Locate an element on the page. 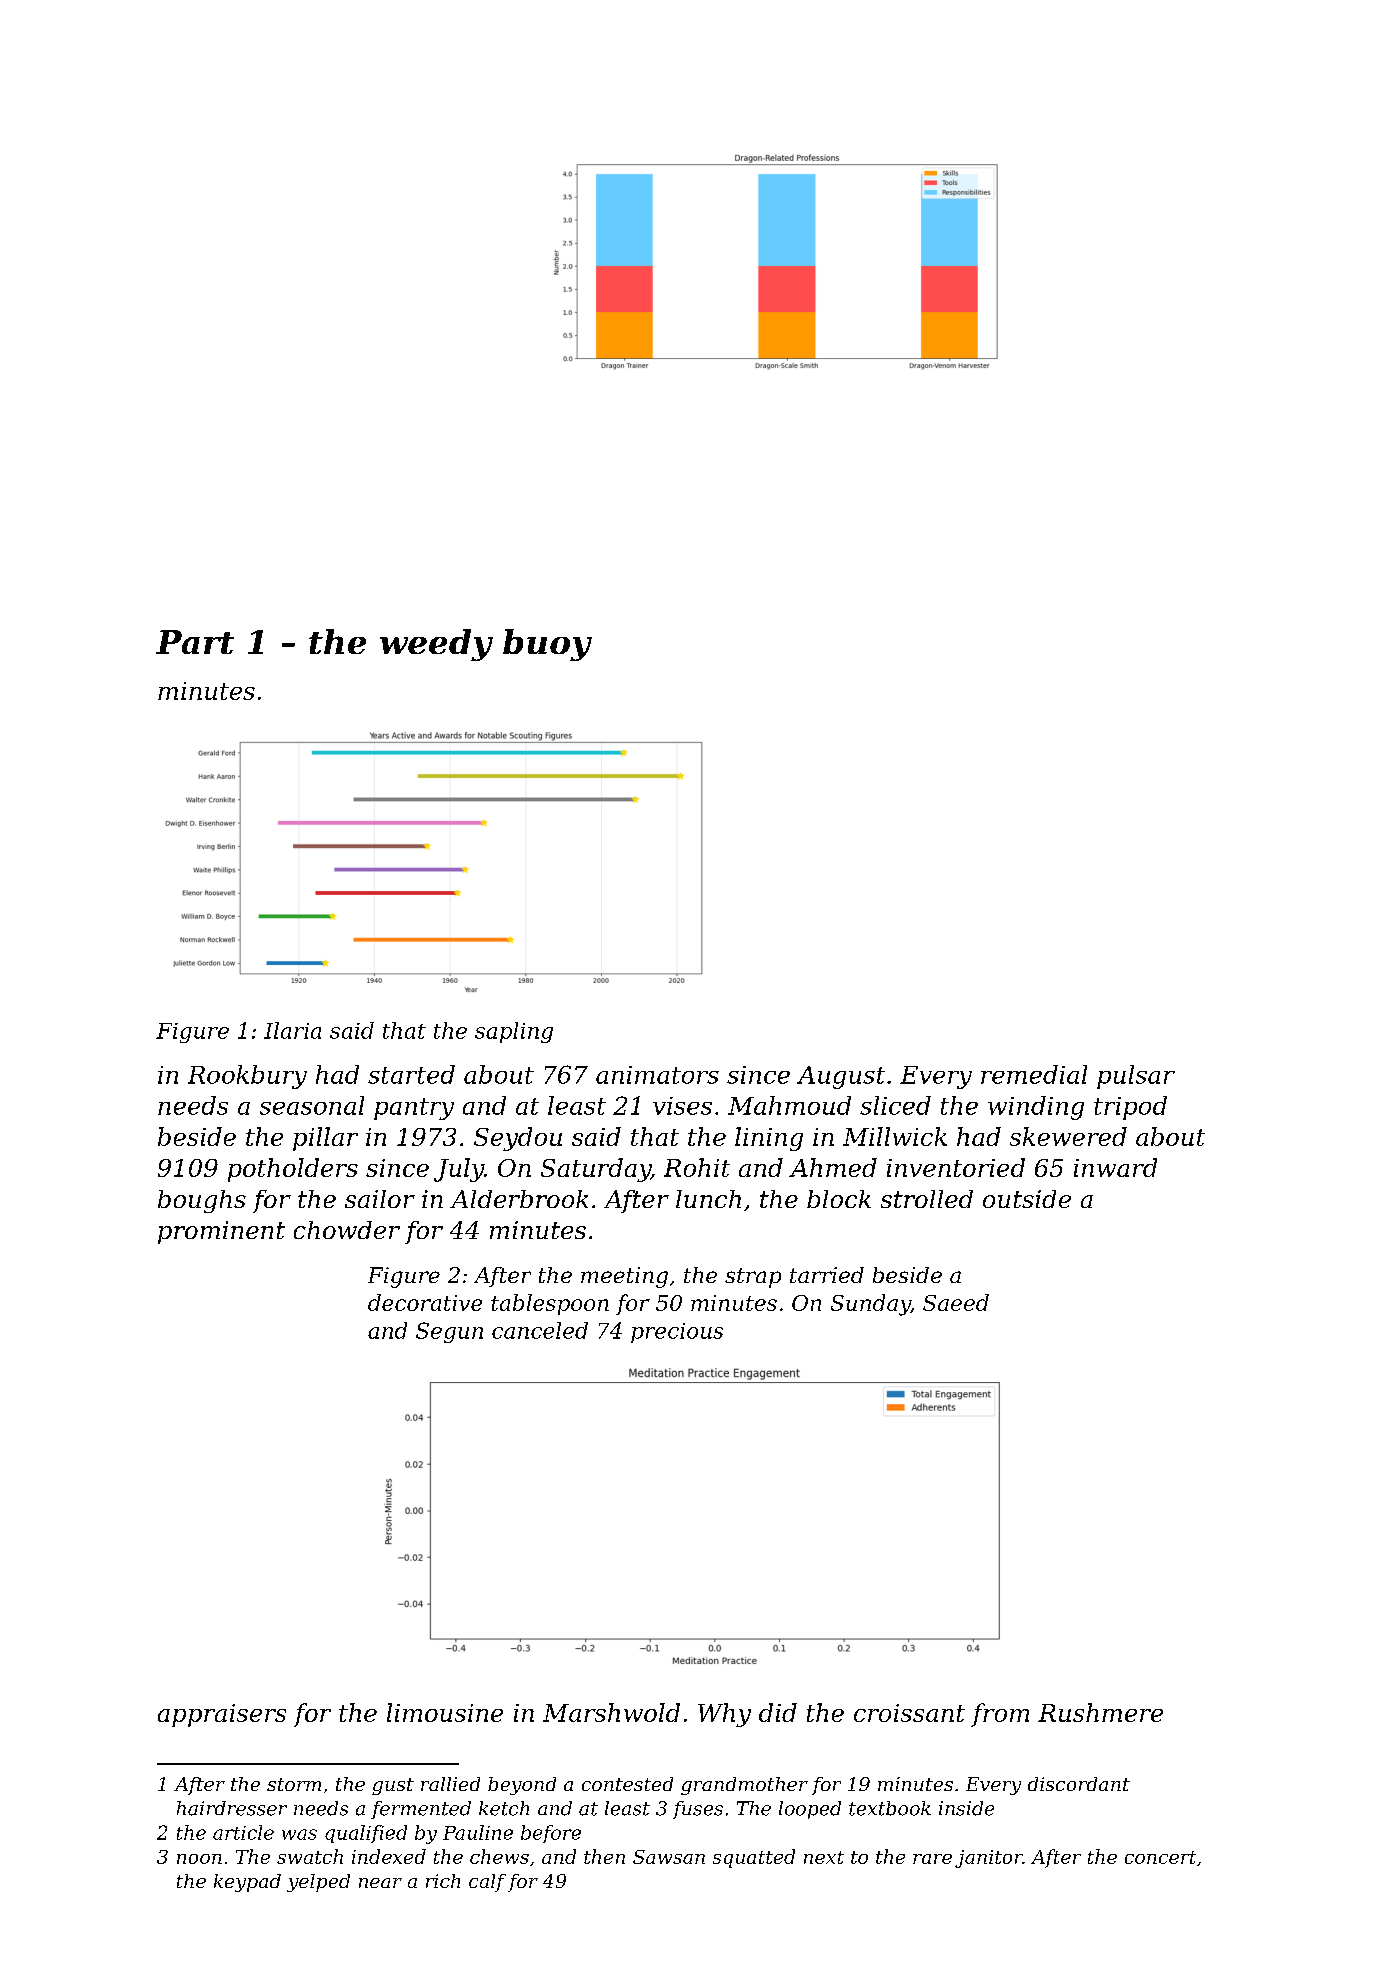  prominent is located at coordinates (221, 1232).
